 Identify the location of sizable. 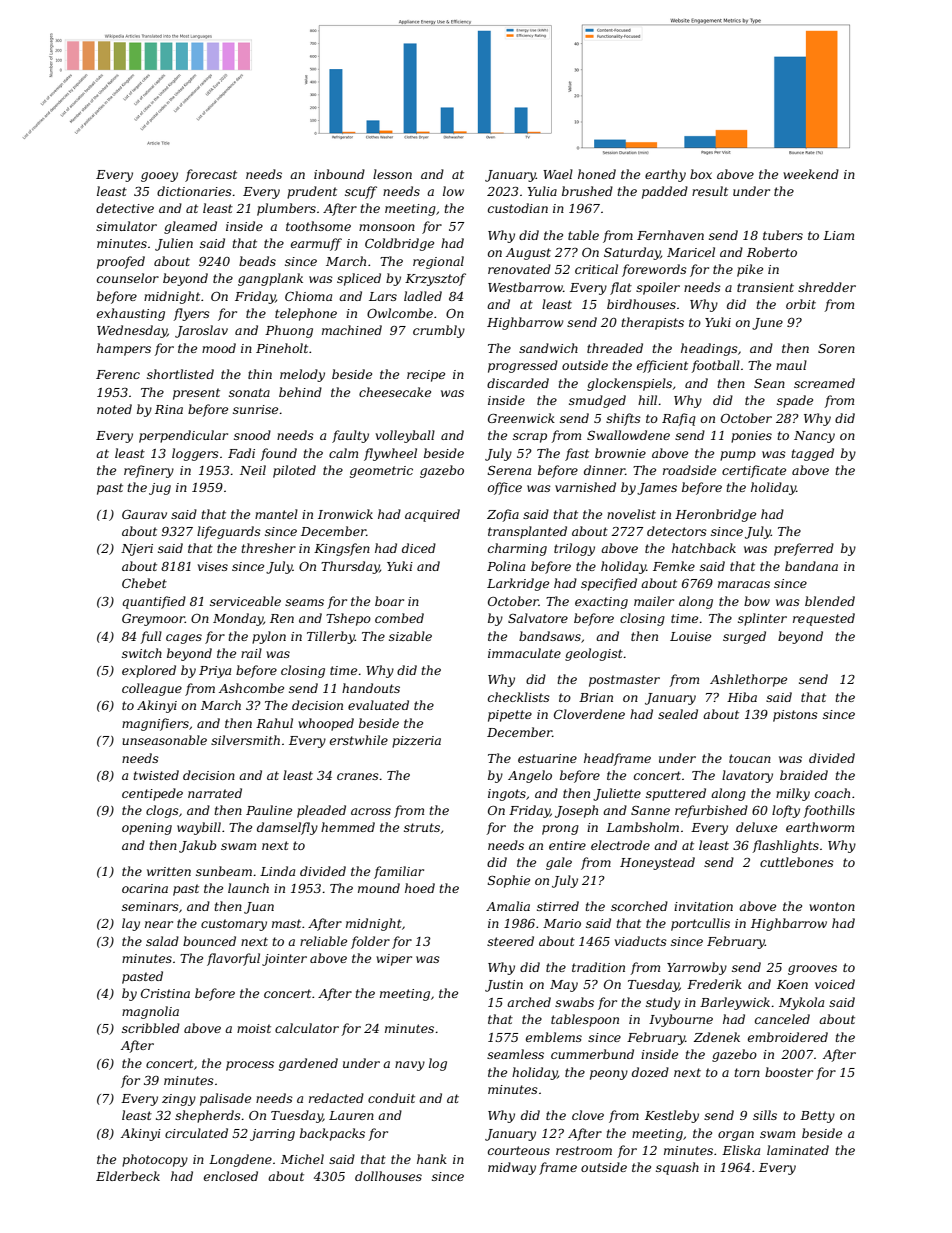
(410, 636).
